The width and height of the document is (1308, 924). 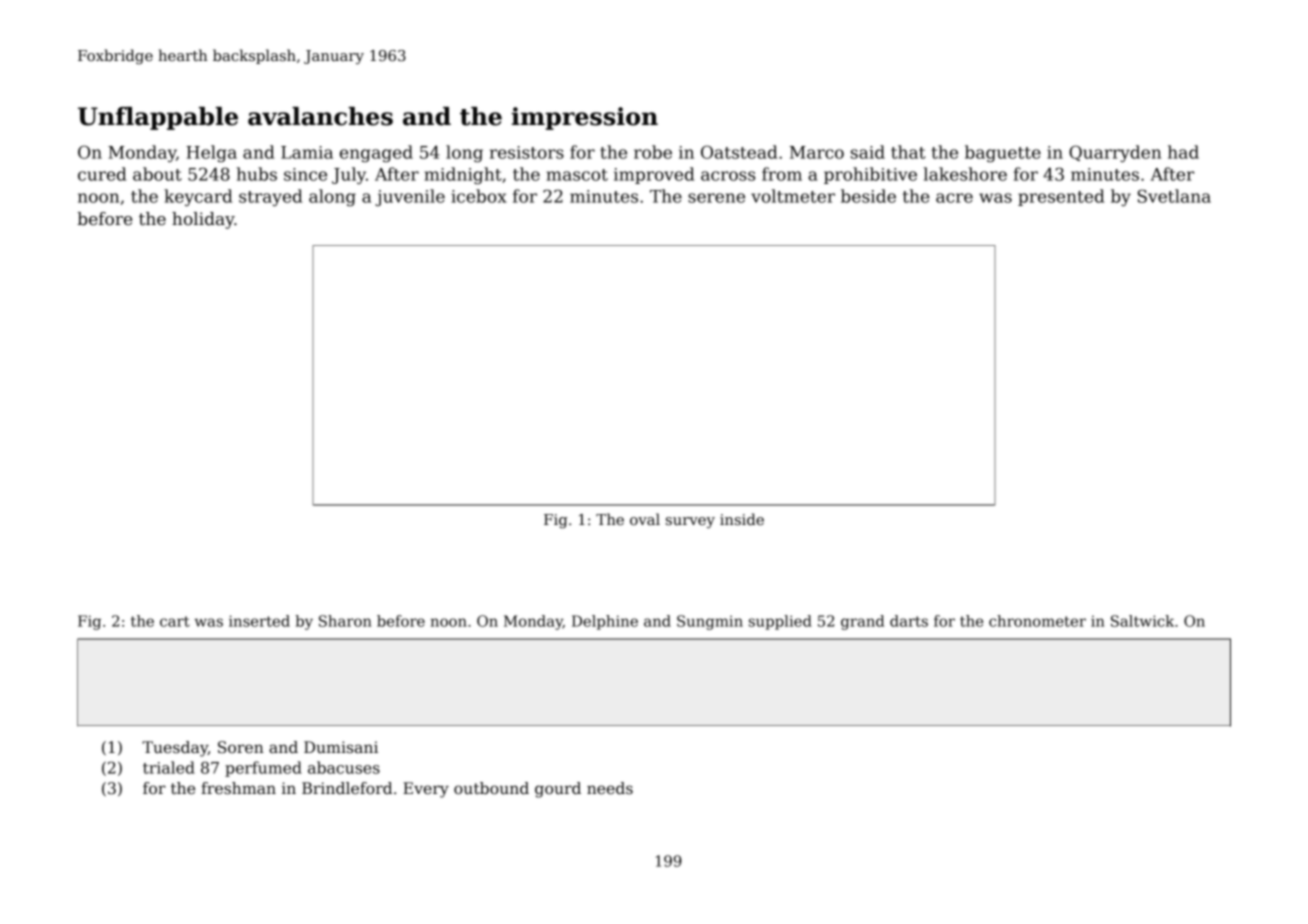 What do you see at coordinates (716, 198) in the document?
I see `serene` at bounding box center [716, 198].
